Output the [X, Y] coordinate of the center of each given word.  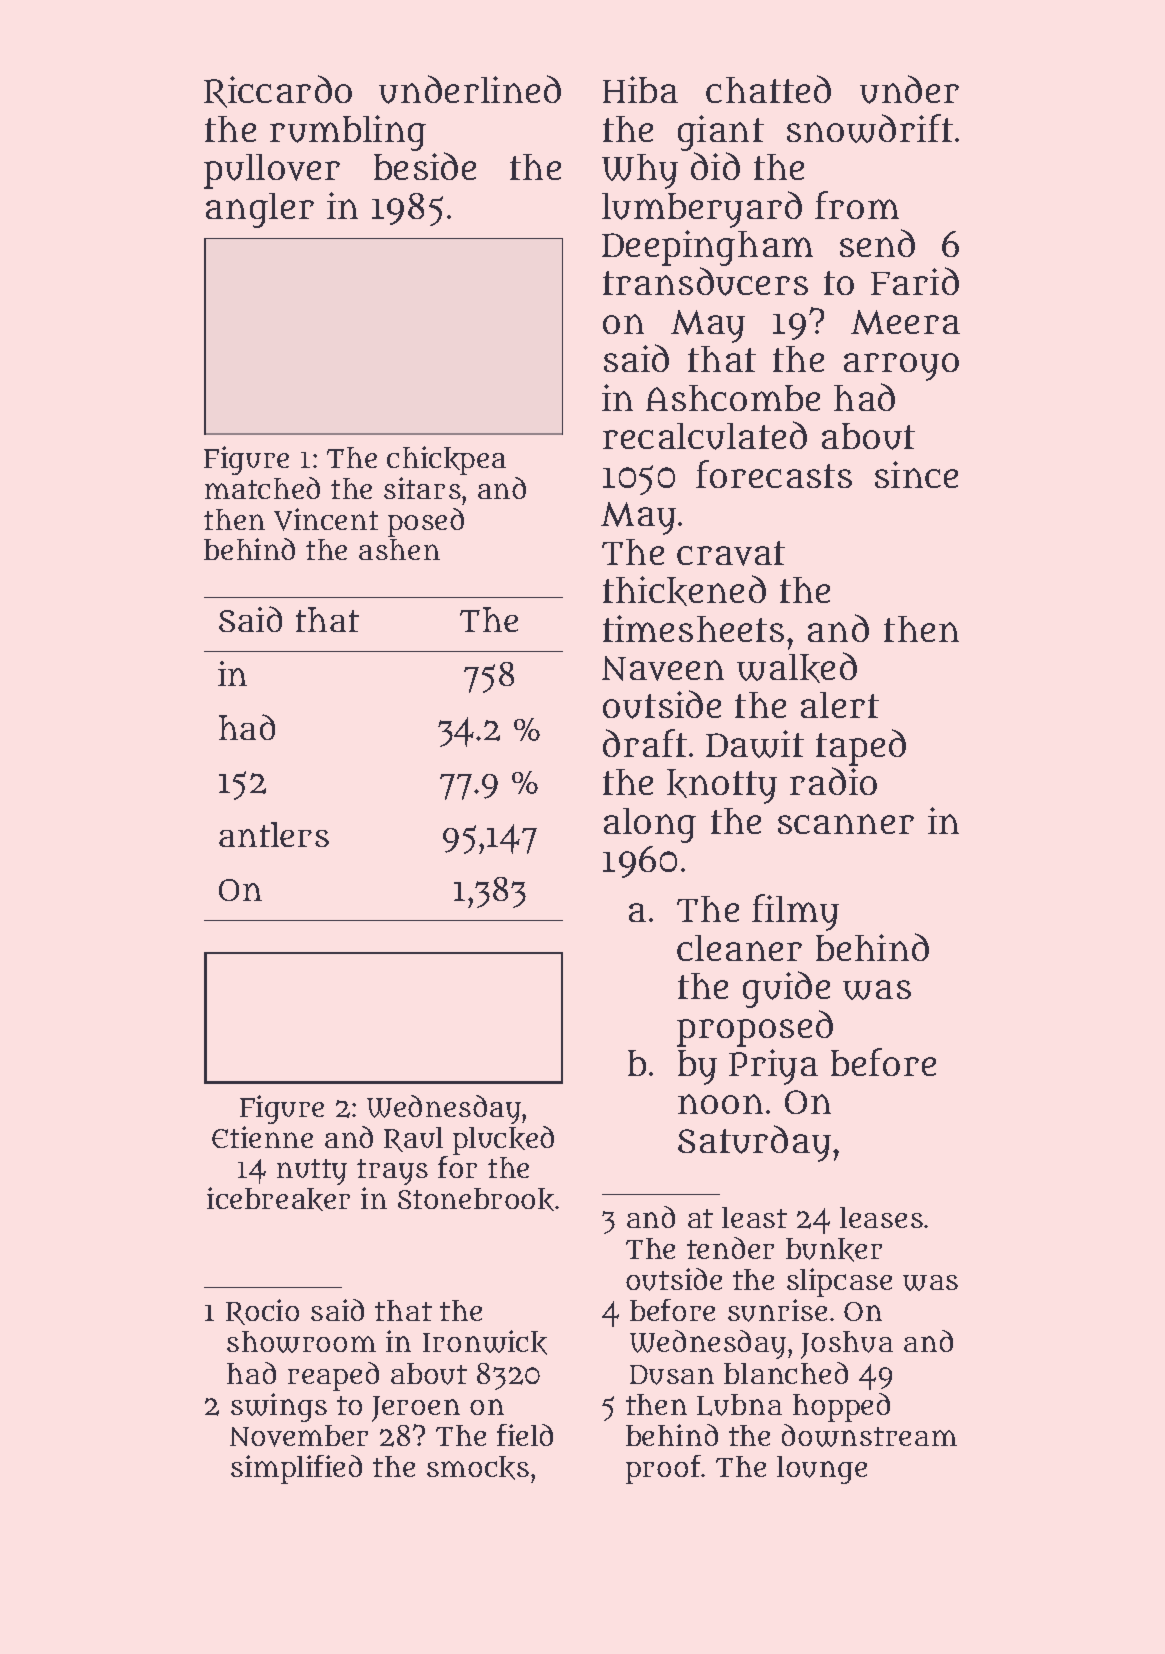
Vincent [326, 519]
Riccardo [278, 91]
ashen [399, 549]
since [916, 474]
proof [664, 1469]
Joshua [847, 1345]
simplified [296, 1469]
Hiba [640, 89]
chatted [768, 89]
